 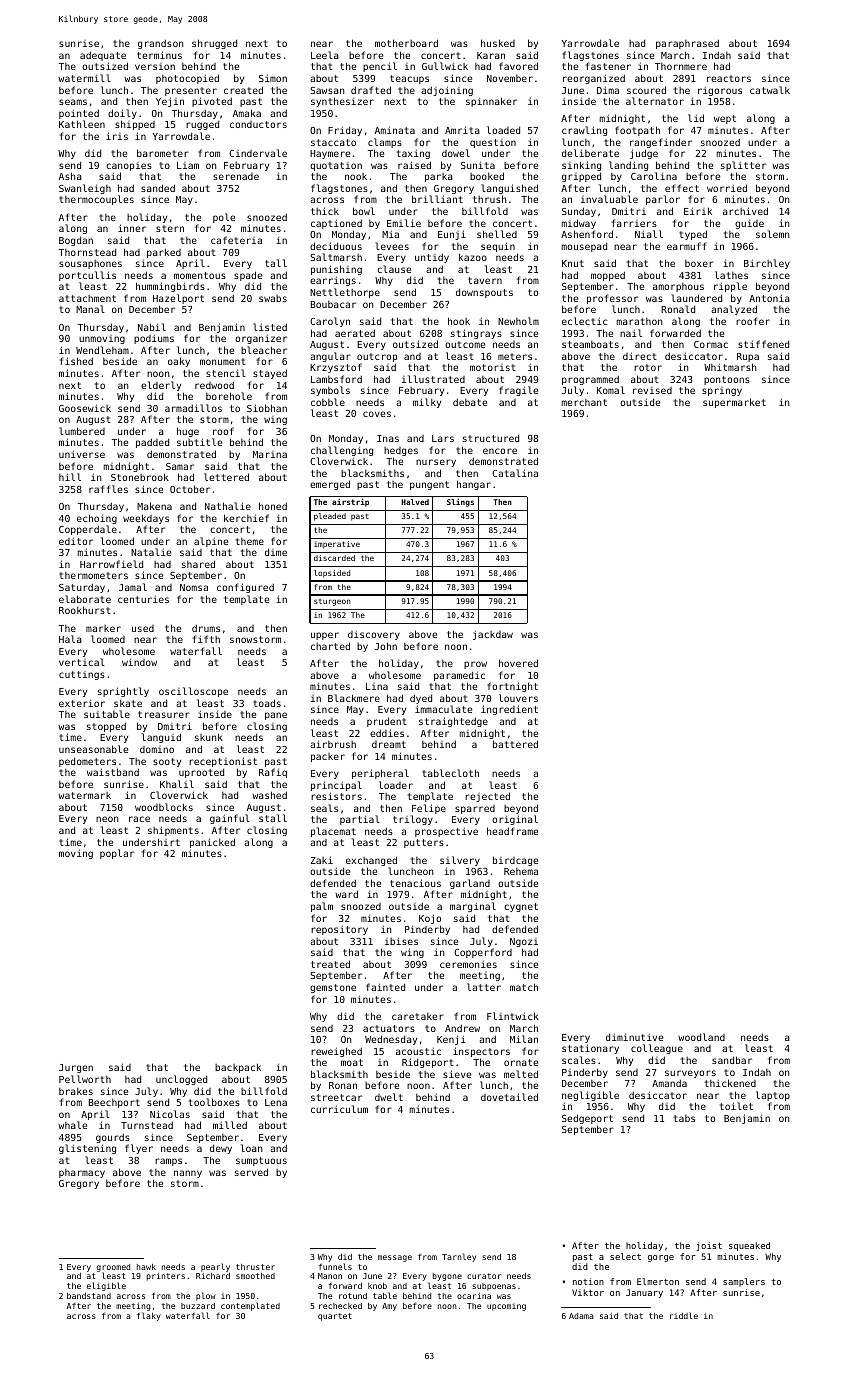 What do you see at coordinates (579, 212) in the screenshot?
I see `Sunday` at bounding box center [579, 212].
